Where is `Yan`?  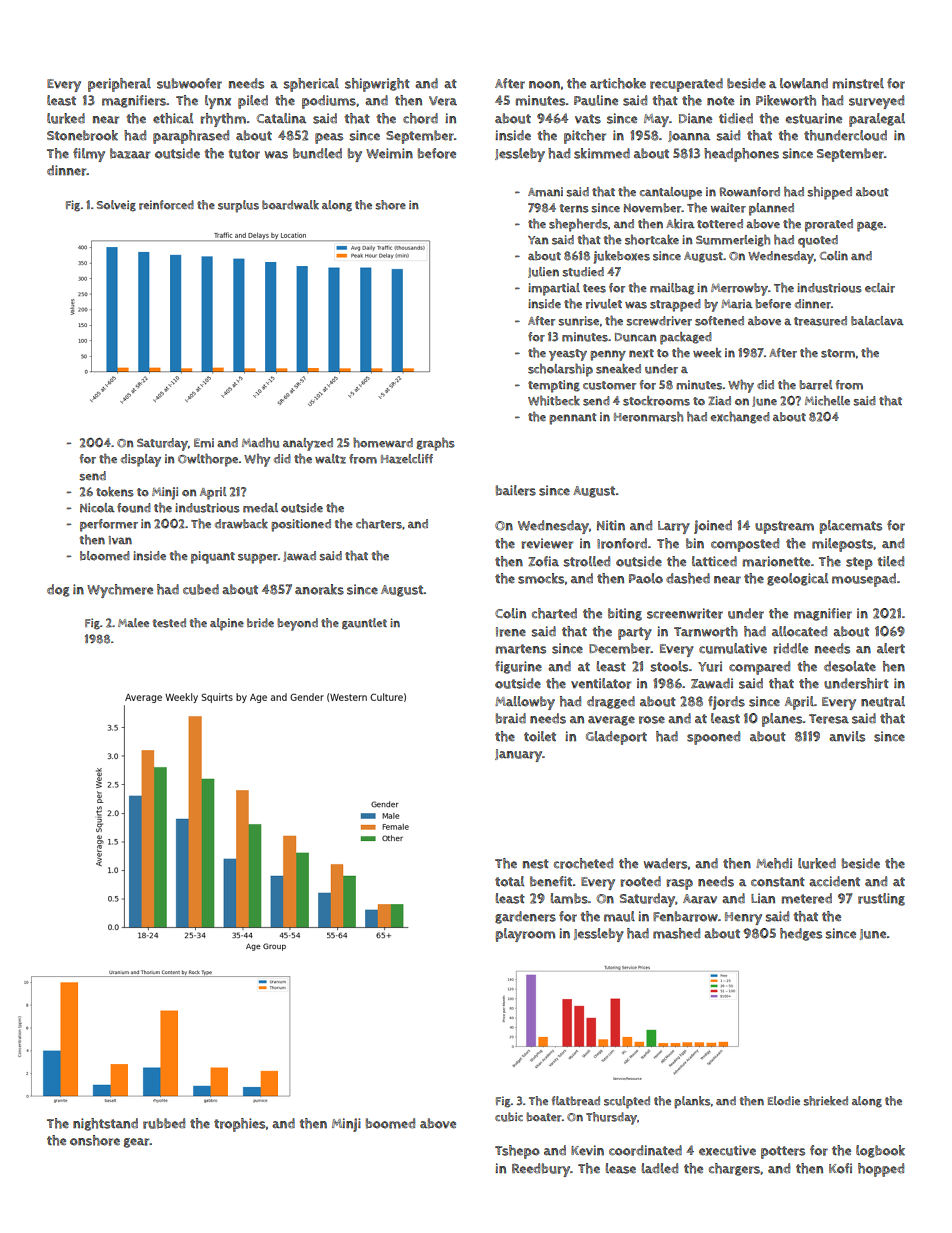 Yan is located at coordinates (538, 240).
